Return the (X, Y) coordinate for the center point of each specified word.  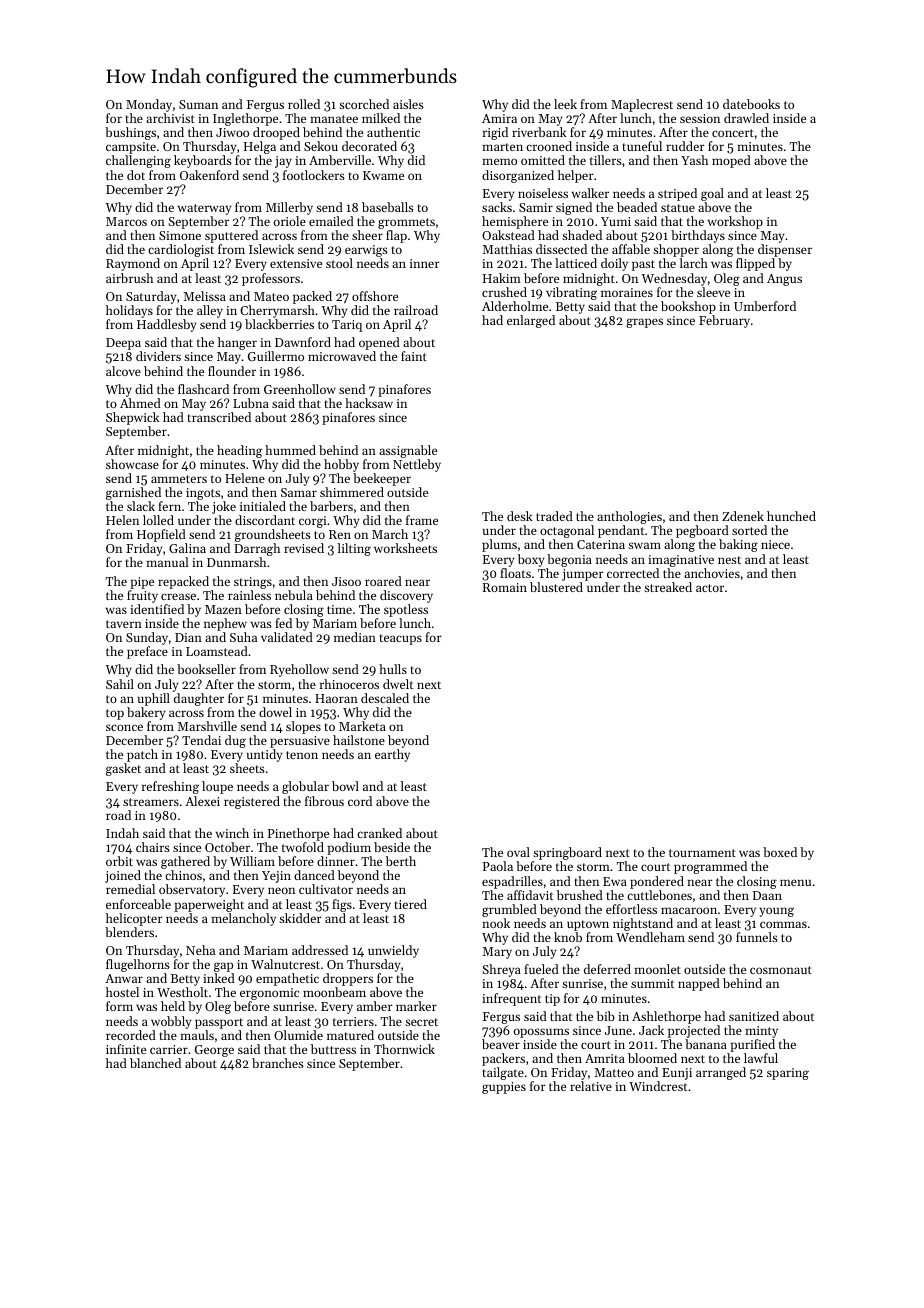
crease (178, 596)
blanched (155, 1063)
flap (396, 236)
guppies (504, 1088)
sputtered (231, 236)
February (724, 321)
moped (731, 161)
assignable (408, 451)
